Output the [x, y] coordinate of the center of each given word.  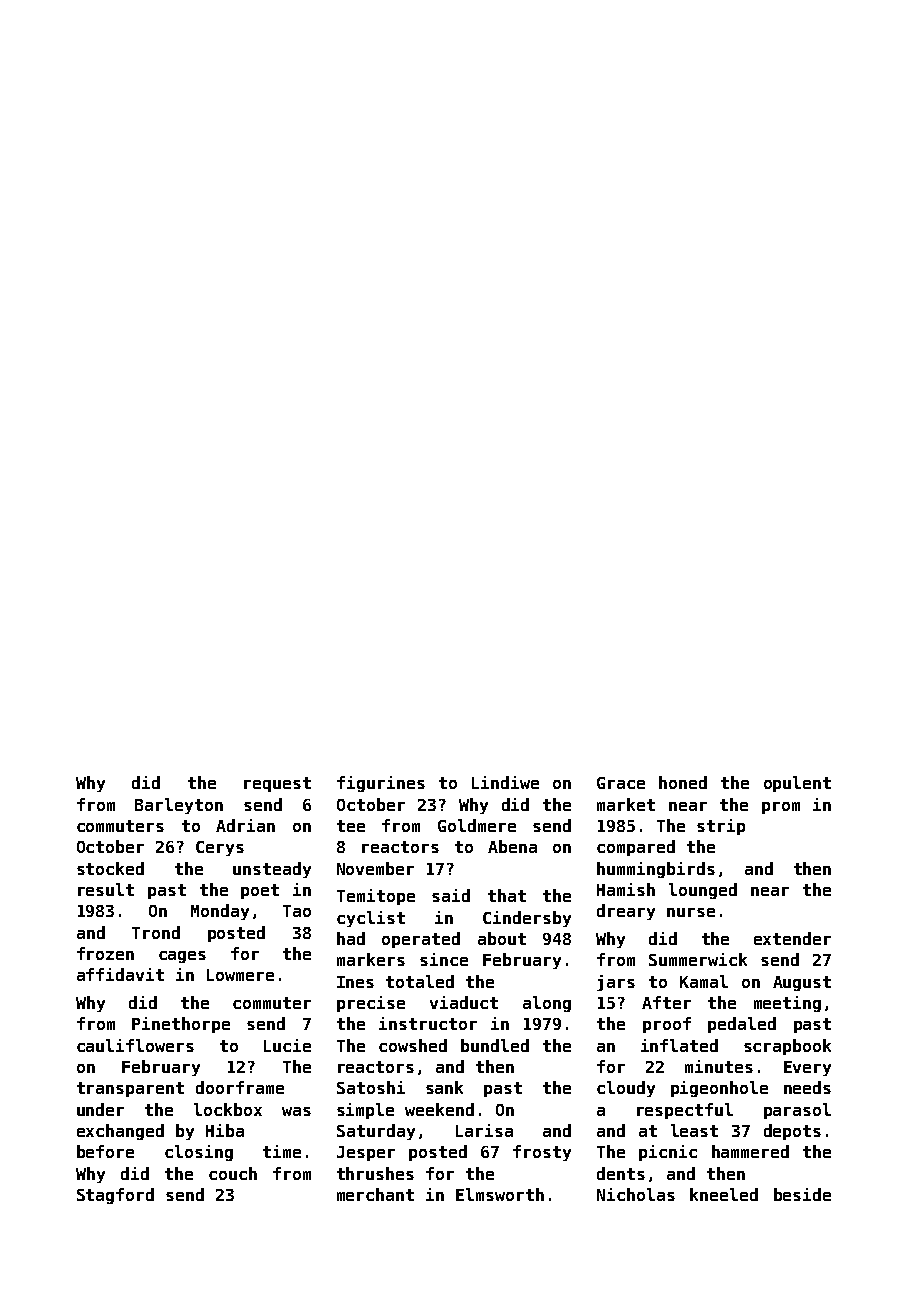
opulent [797, 784]
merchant [375, 1194]
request [277, 784]
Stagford [115, 1196]
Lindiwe [505, 782]
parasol [797, 1111]
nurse [691, 912]
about [502, 938]
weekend [439, 1109]
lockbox [228, 1109]
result [106, 889]
